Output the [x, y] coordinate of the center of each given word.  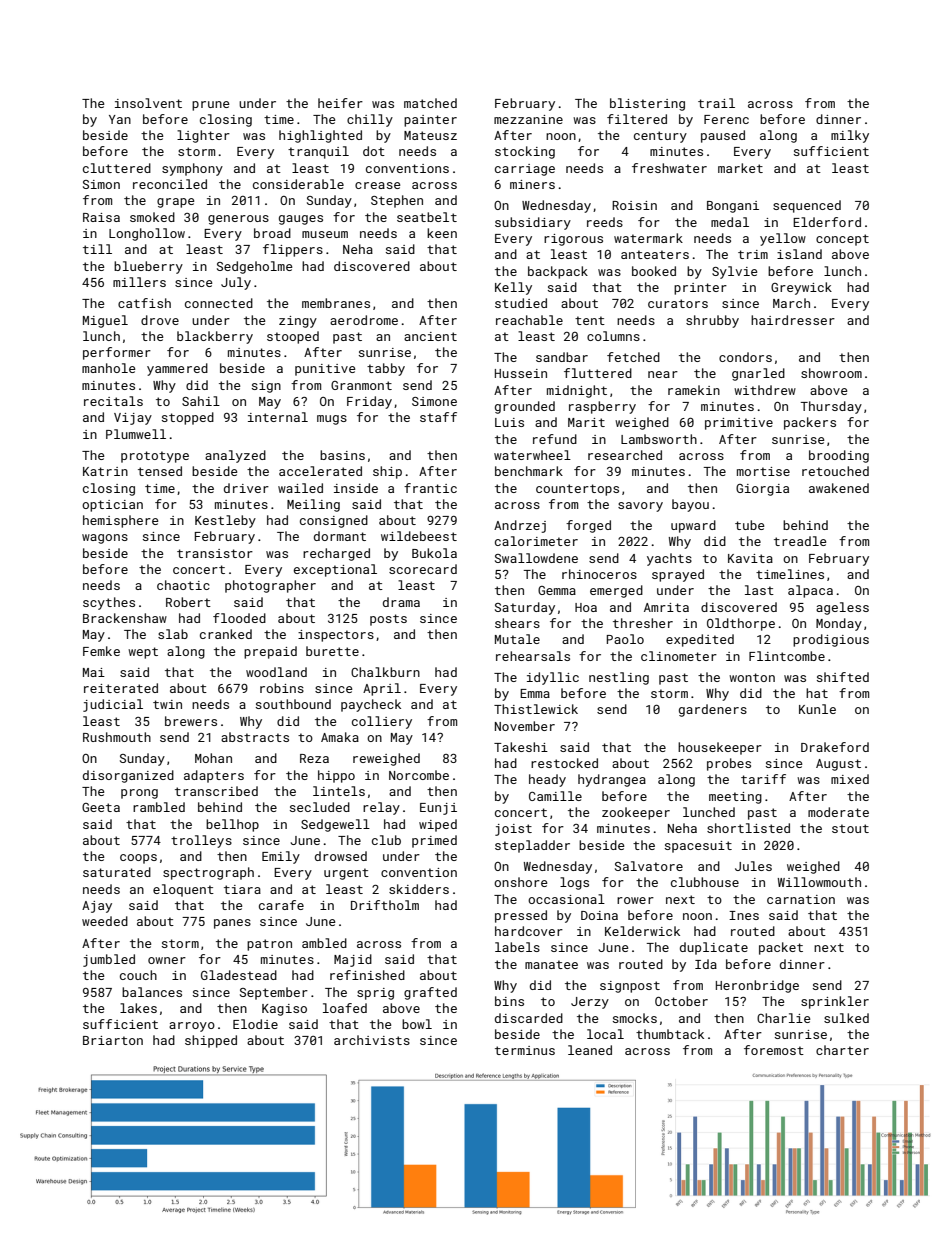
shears [517, 623]
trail [716, 103]
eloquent [183, 890]
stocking [525, 152]
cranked [226, 634]
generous [238, 220]
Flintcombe [787, 656]
